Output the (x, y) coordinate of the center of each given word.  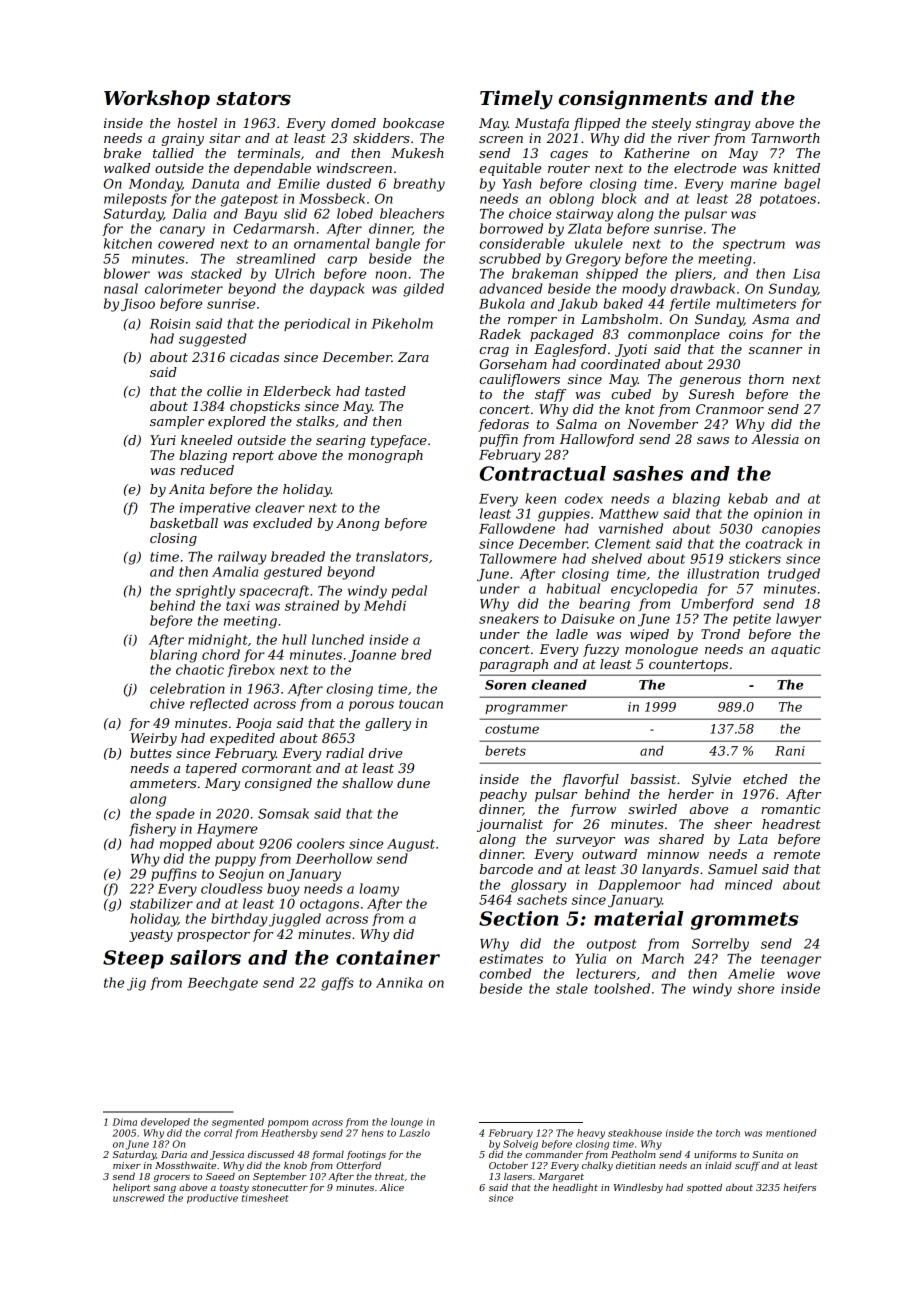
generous (710, 382)
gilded (423, 290)
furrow (593, 810)
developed (165, 1123)
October (508, 1165)
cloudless (231, 888)
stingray (723, 124)
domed (353, 123)
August (411, 845)
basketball (184, 523)
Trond (720, 634)
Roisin (170, 324)
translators (392, 556)
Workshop (157, 99)
